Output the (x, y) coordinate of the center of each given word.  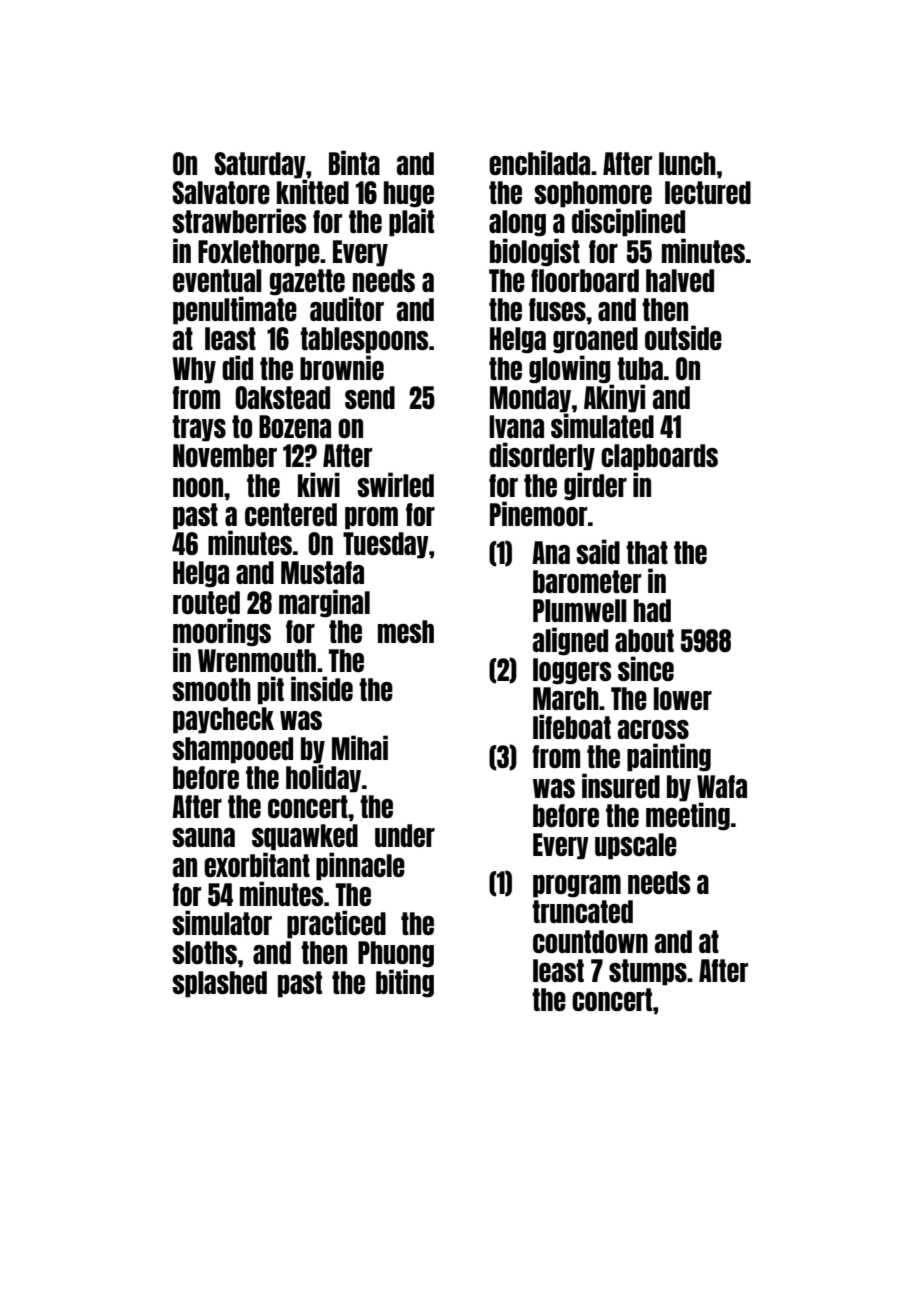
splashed (219, 984)
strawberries (239, 220)
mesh (406, 631)
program (577, 886)
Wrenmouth (257, 660)
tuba (640, 368)
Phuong (396, 954)
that (647, 552)
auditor (347, 308)
